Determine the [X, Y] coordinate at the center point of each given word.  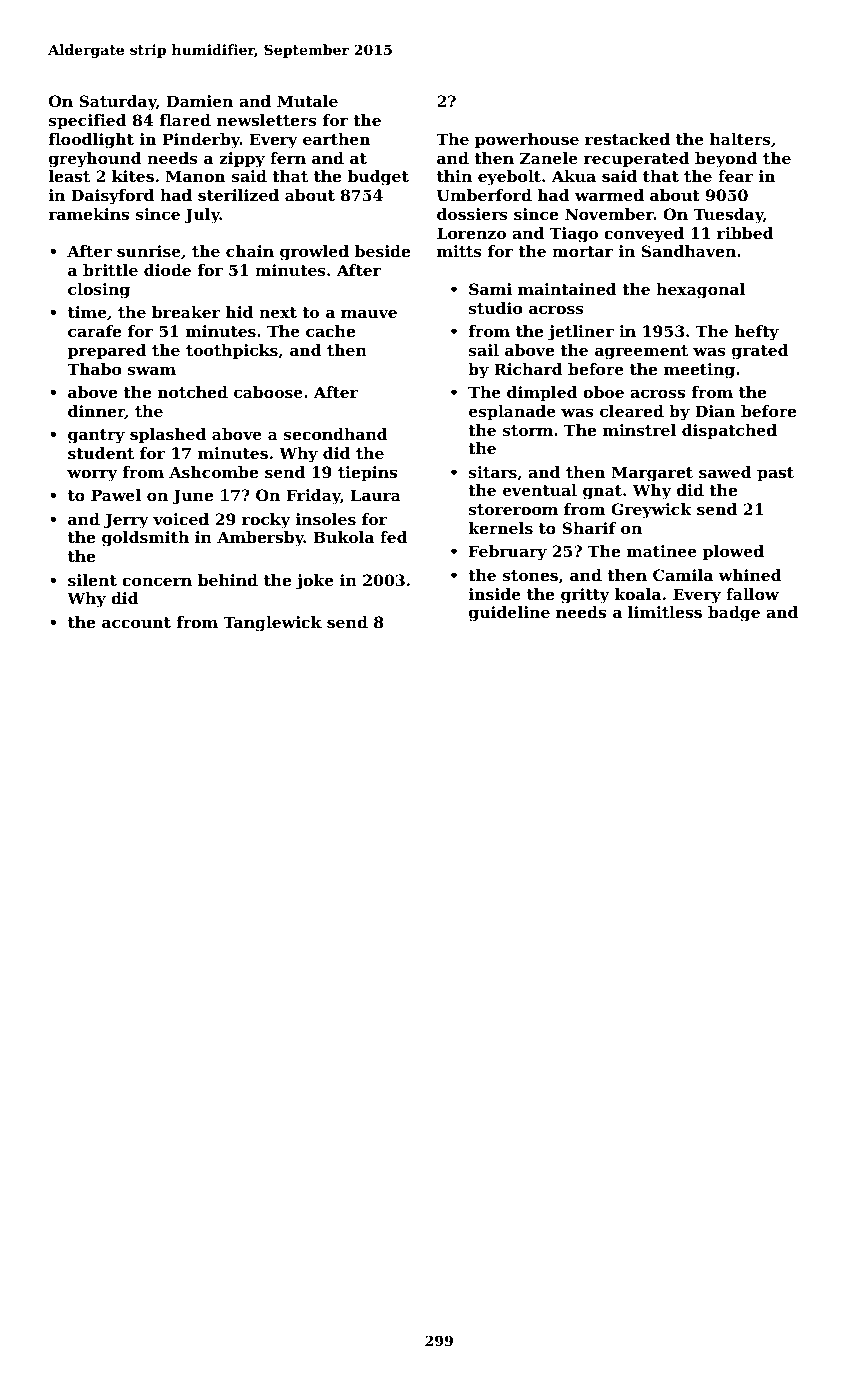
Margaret [652, 474]
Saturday [117, 103]
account [136, 622]
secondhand [336, 434]
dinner [96, 412]
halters [740, 139]
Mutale [307, 101]
